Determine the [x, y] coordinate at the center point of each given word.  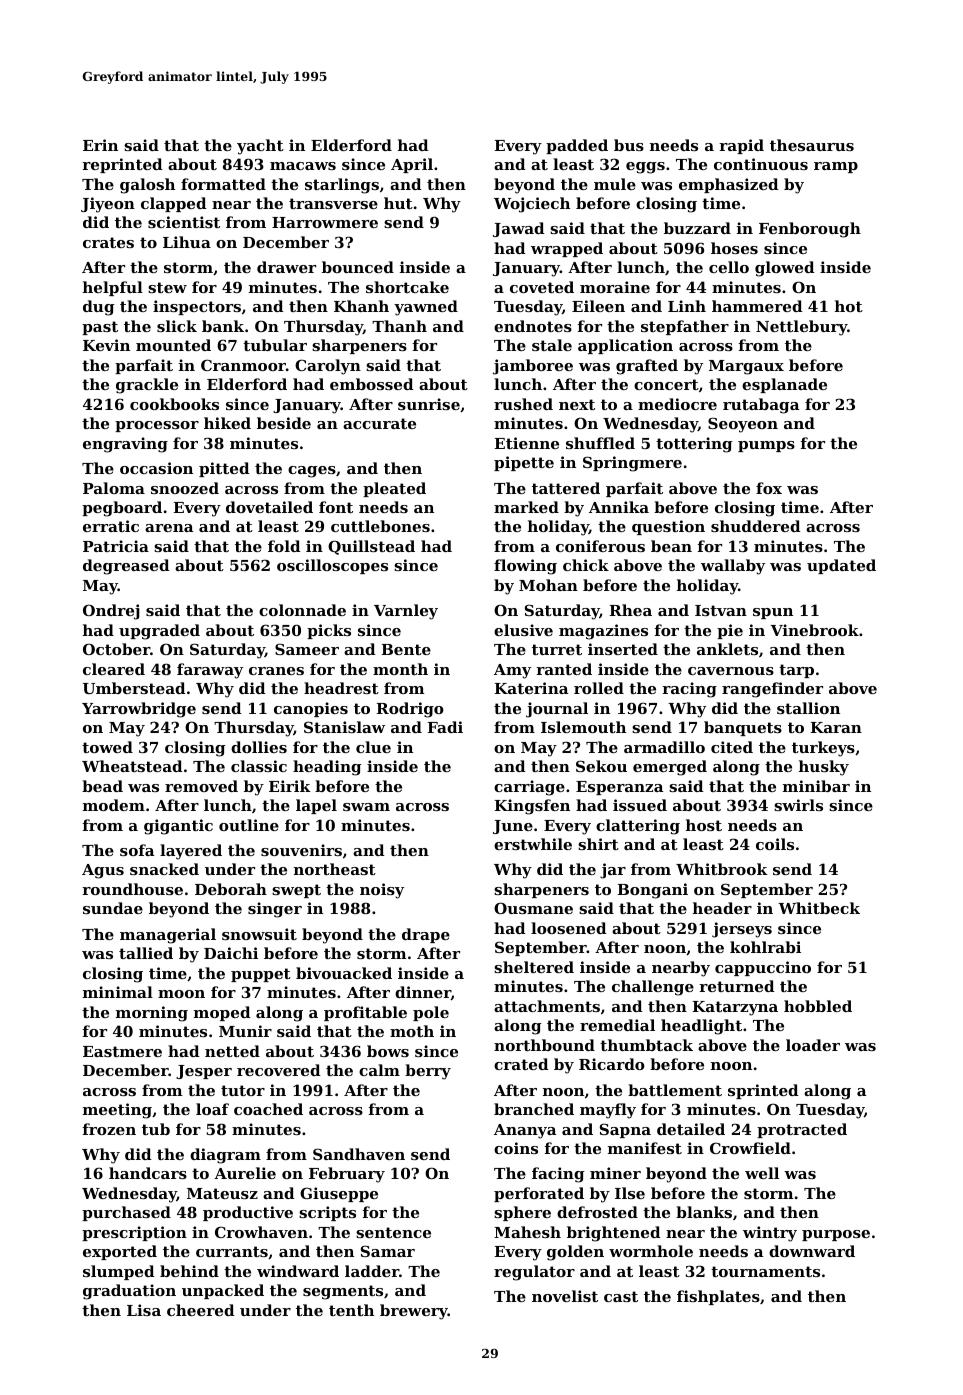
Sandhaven [359, 1154]
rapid [741, 146]
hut [398, 203]
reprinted [122, 165]
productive [248, 1213]
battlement [675, 1090]
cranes [276, 671]
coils [775, 844]
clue [373, 747]
